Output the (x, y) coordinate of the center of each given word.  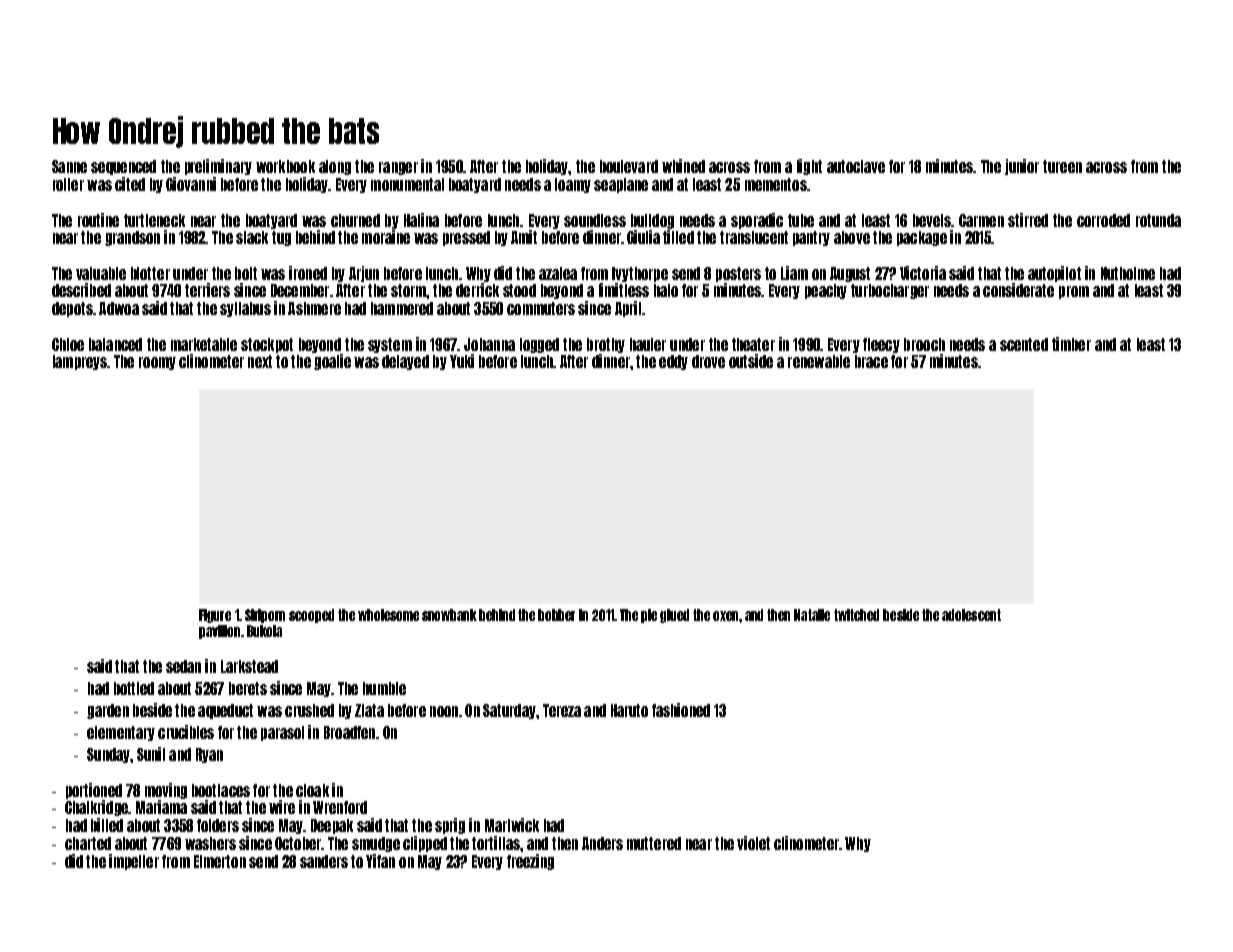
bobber (556, 615)
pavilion (219, 632)
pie (649, 616)
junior (1022, 167)
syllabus (245, 309)
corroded (1103, 220)
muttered (654, 843)
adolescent (971, 615)
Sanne (69, 166)
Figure (215, 616)
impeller (134, 862)
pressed (466, 238)
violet (753, 843)
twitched (856, 615)
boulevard (629, 166)
